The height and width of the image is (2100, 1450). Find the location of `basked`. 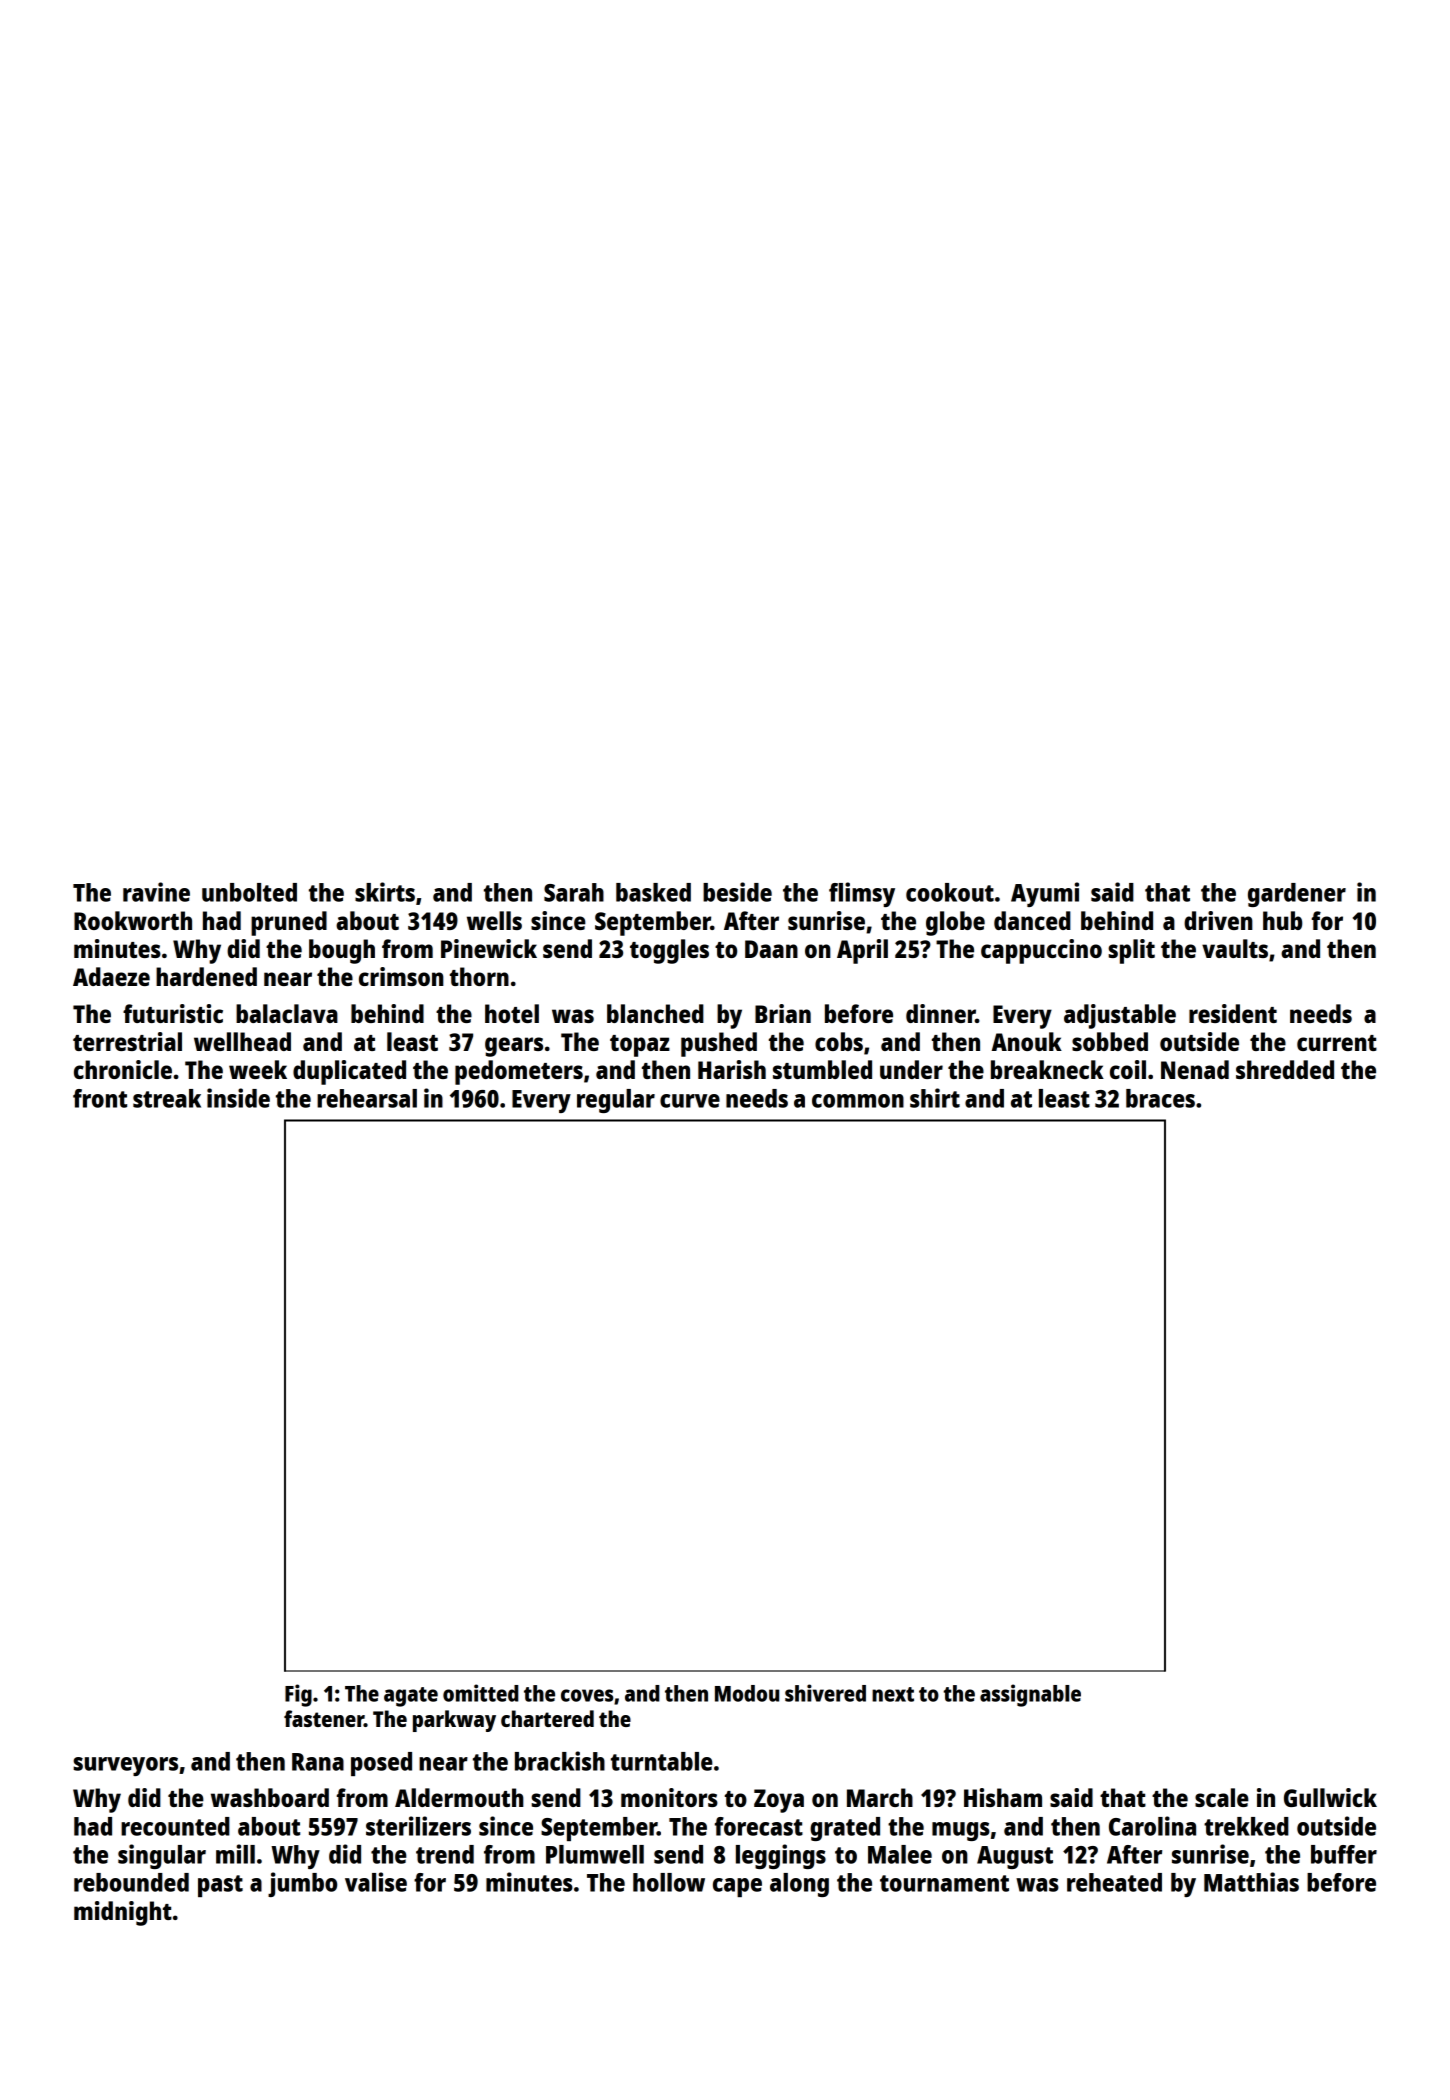

basked is located at coordinates (653, 892).
